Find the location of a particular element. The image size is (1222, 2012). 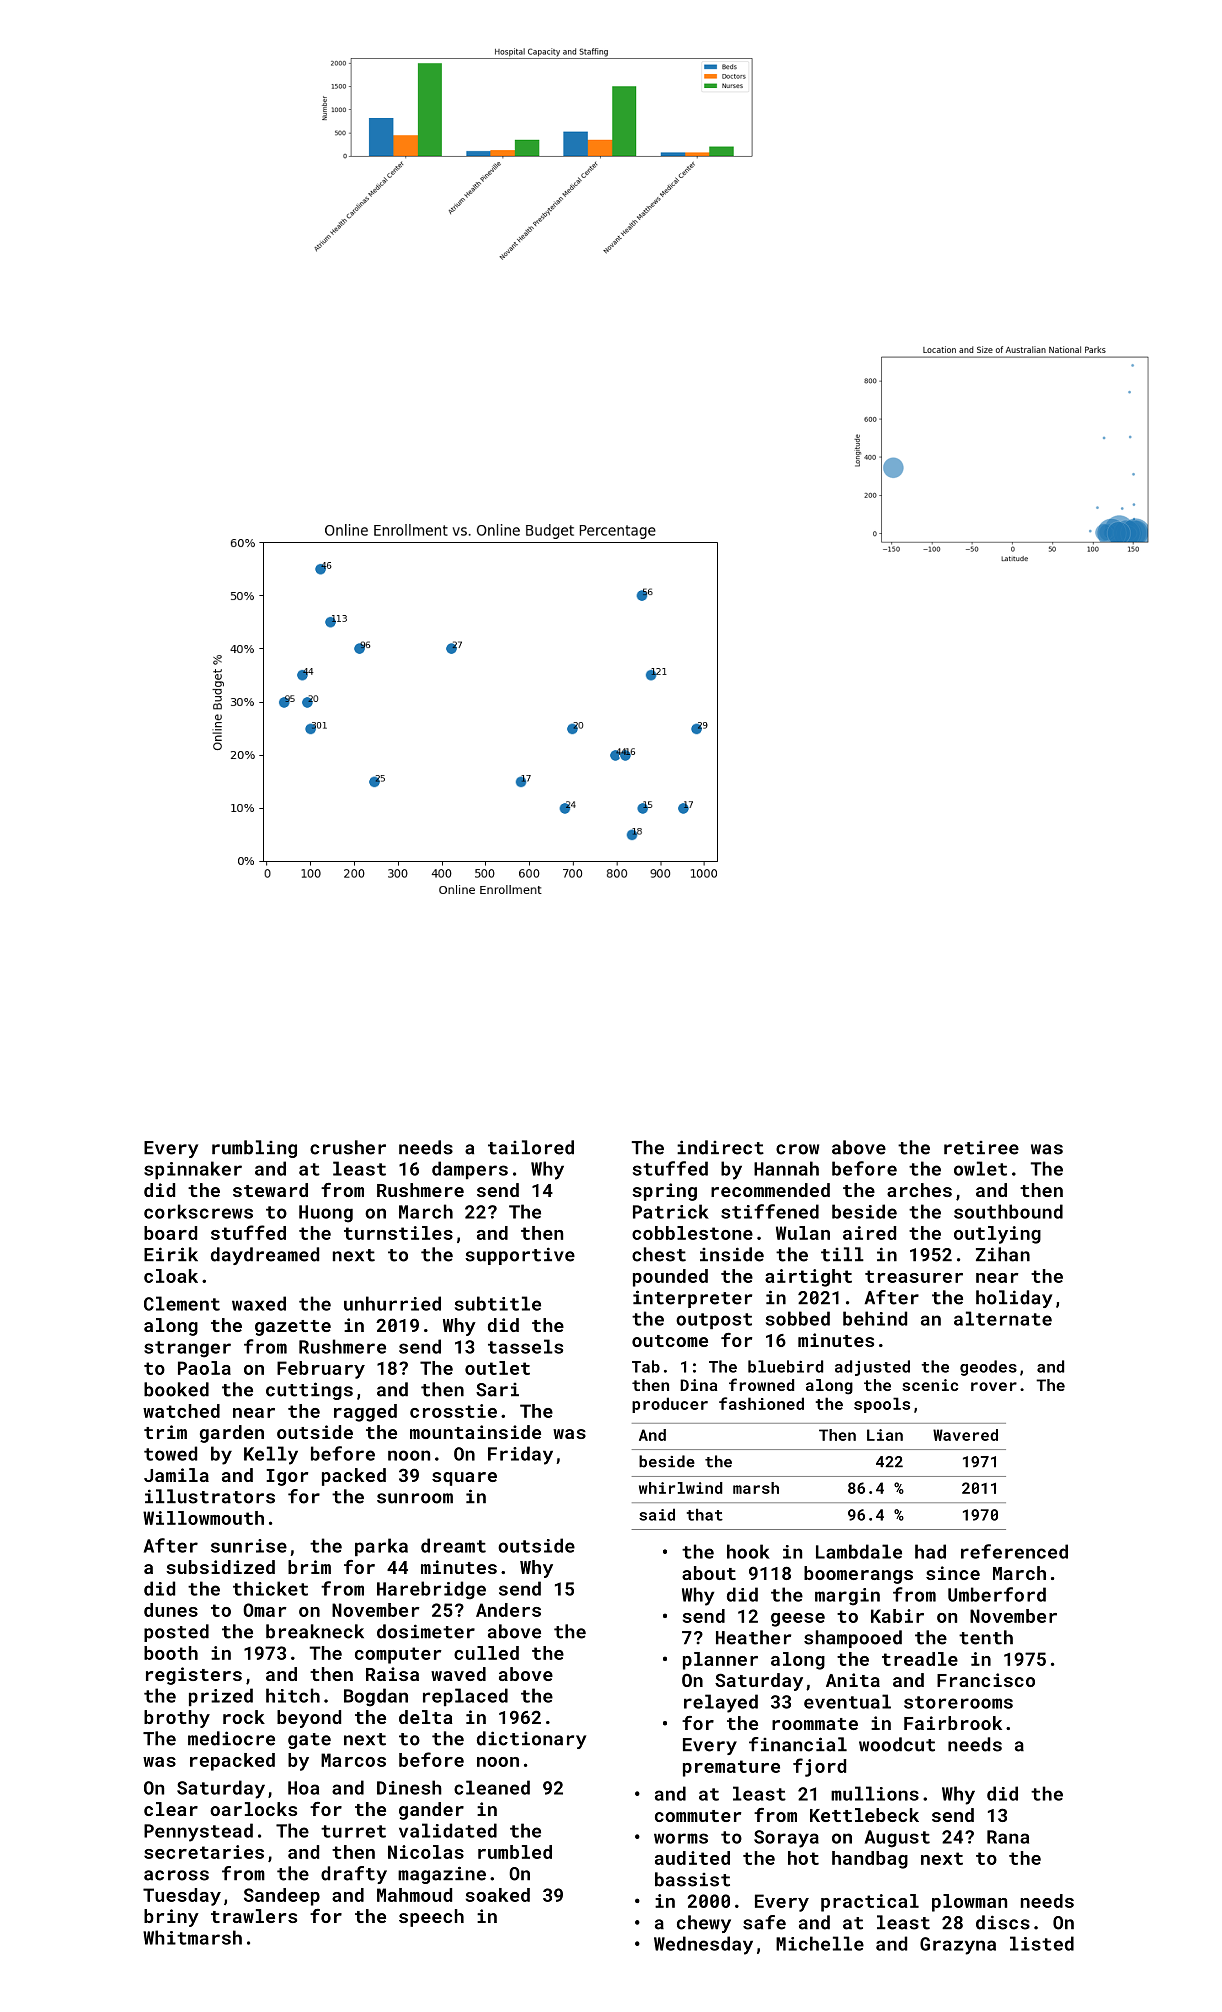

speech is located at coordinates (431, 1918).
